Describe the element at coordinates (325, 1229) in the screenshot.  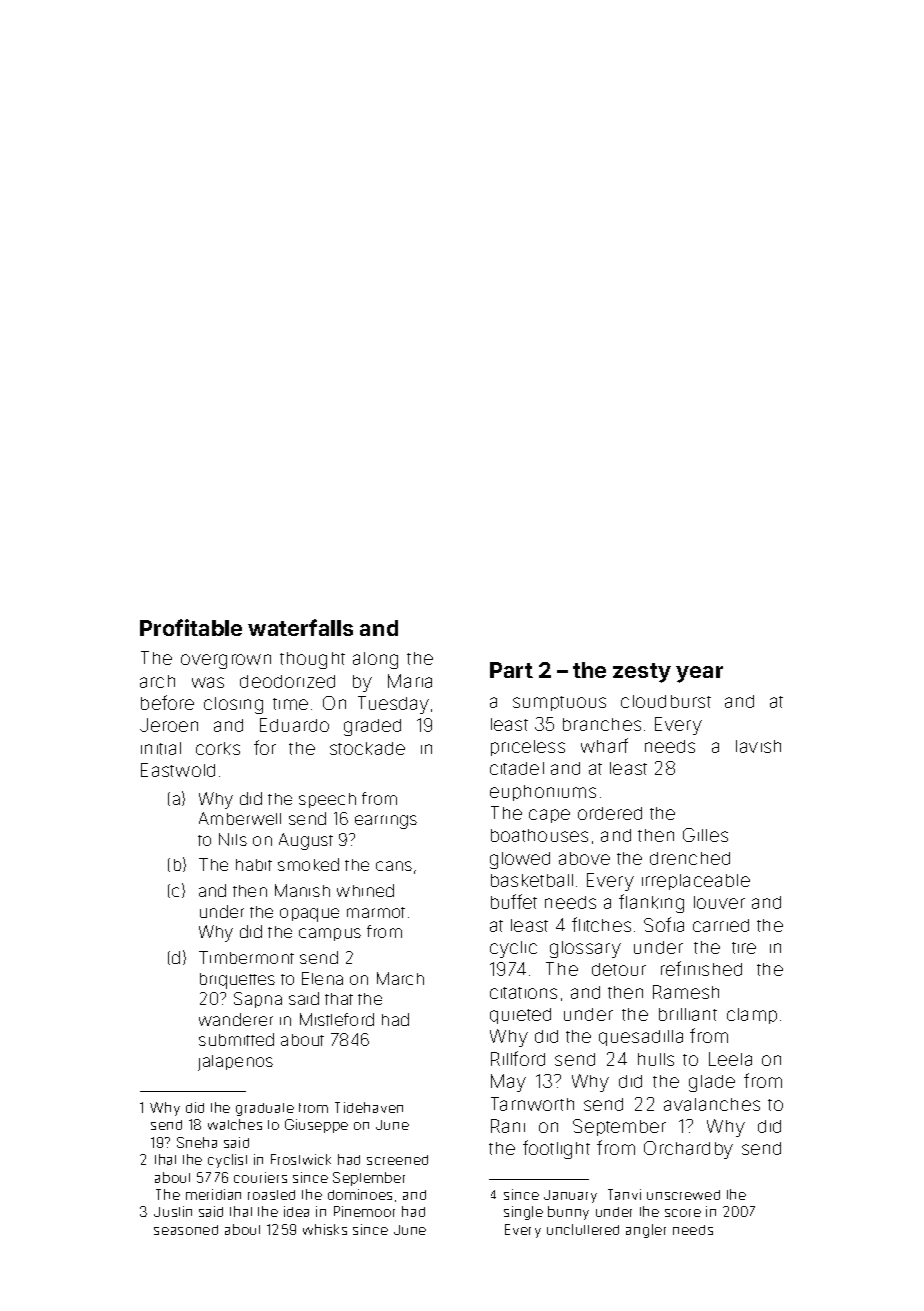
I see `whisks` at that location.
